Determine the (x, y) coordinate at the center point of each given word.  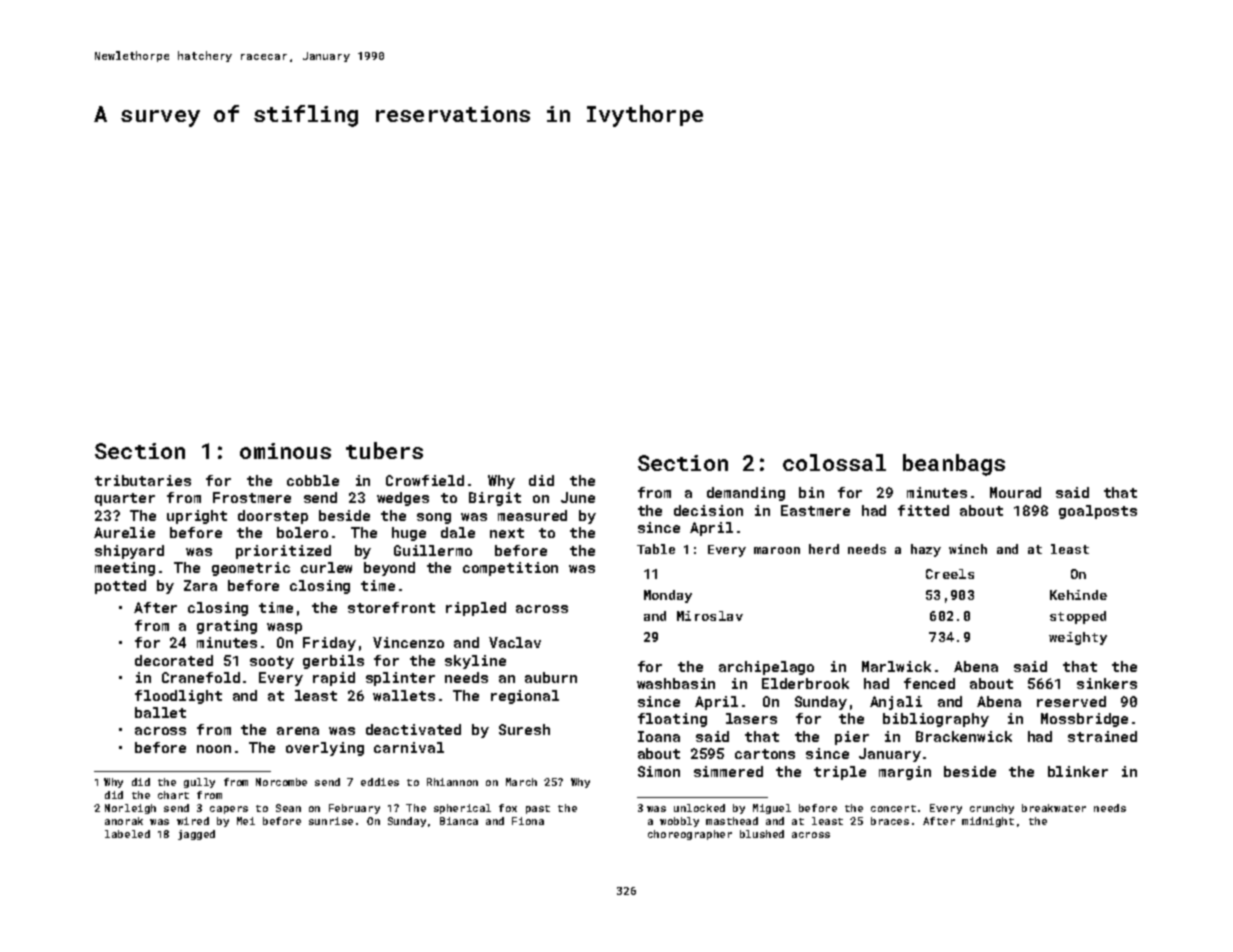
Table (656, 549)
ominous (285, 451)
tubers (384, 450)
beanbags (954, 465)
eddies (380, 782)
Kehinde (1078, 595)
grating (227, 627)
